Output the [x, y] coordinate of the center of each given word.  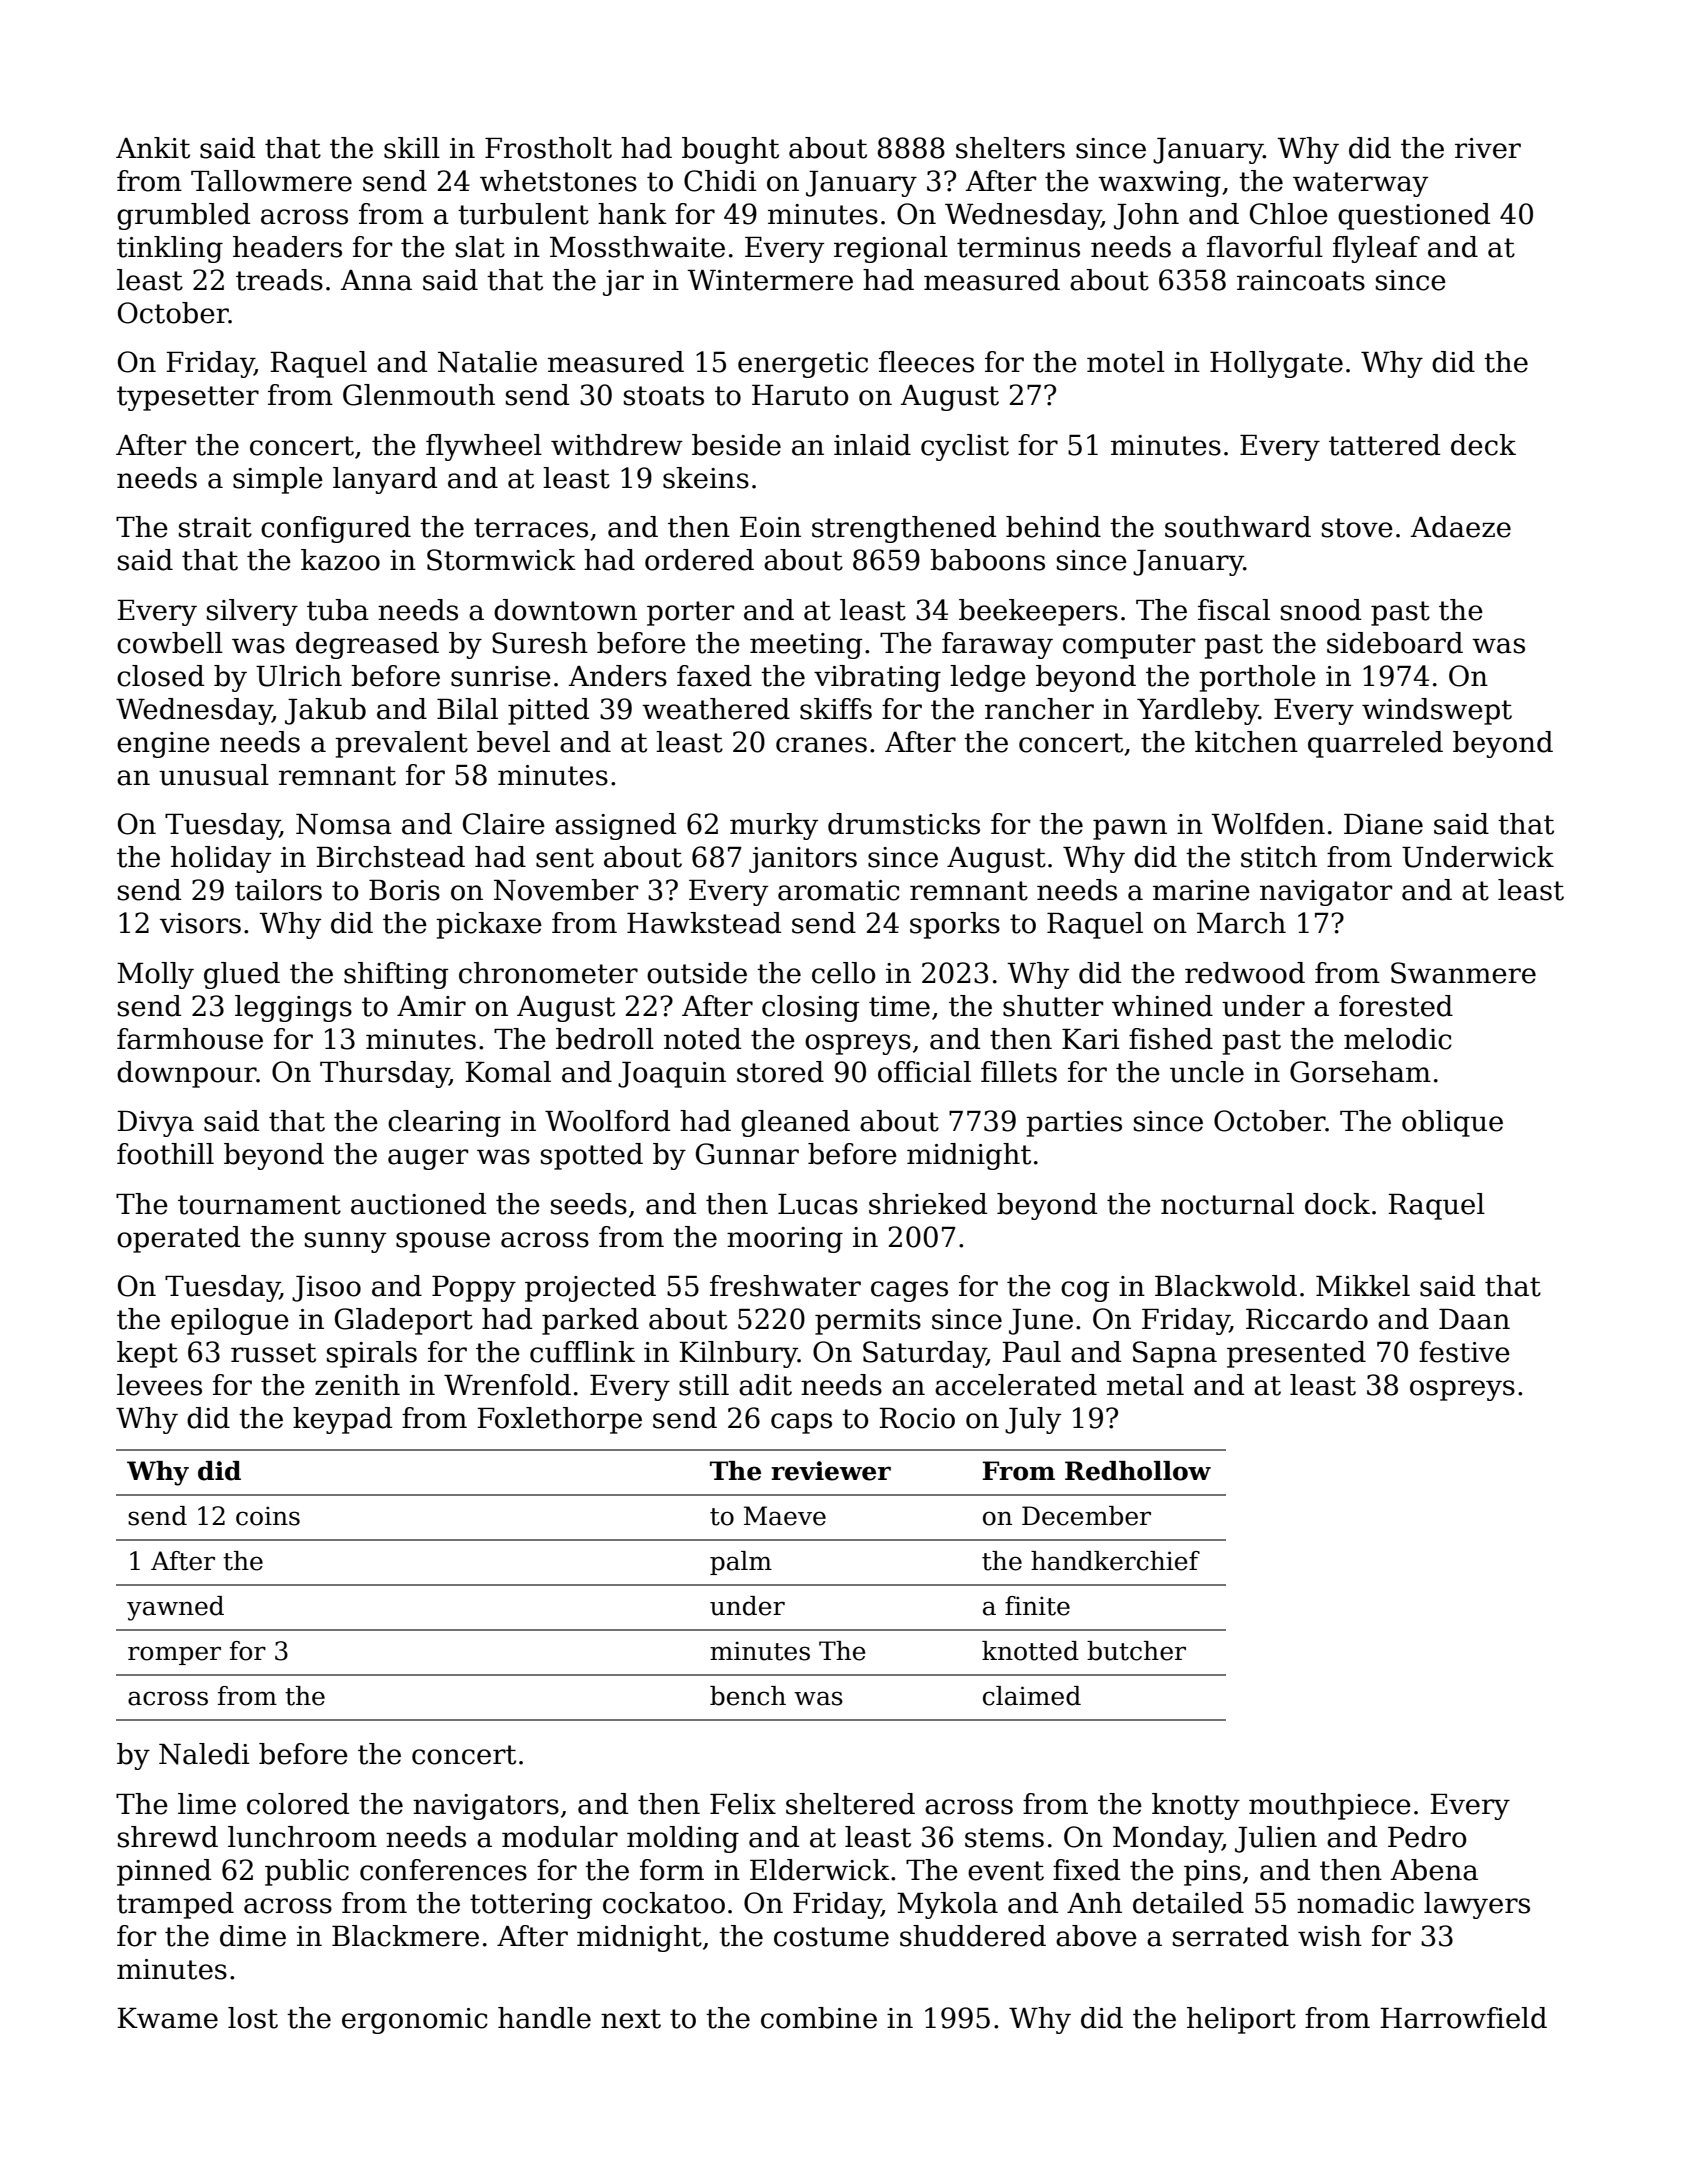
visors [200, 923]
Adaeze [1460, 527]
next [631, 2019]
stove [1357, 528]
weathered [716, 709]
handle [544, 2018]
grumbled [183, 216]
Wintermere [770, 280]
